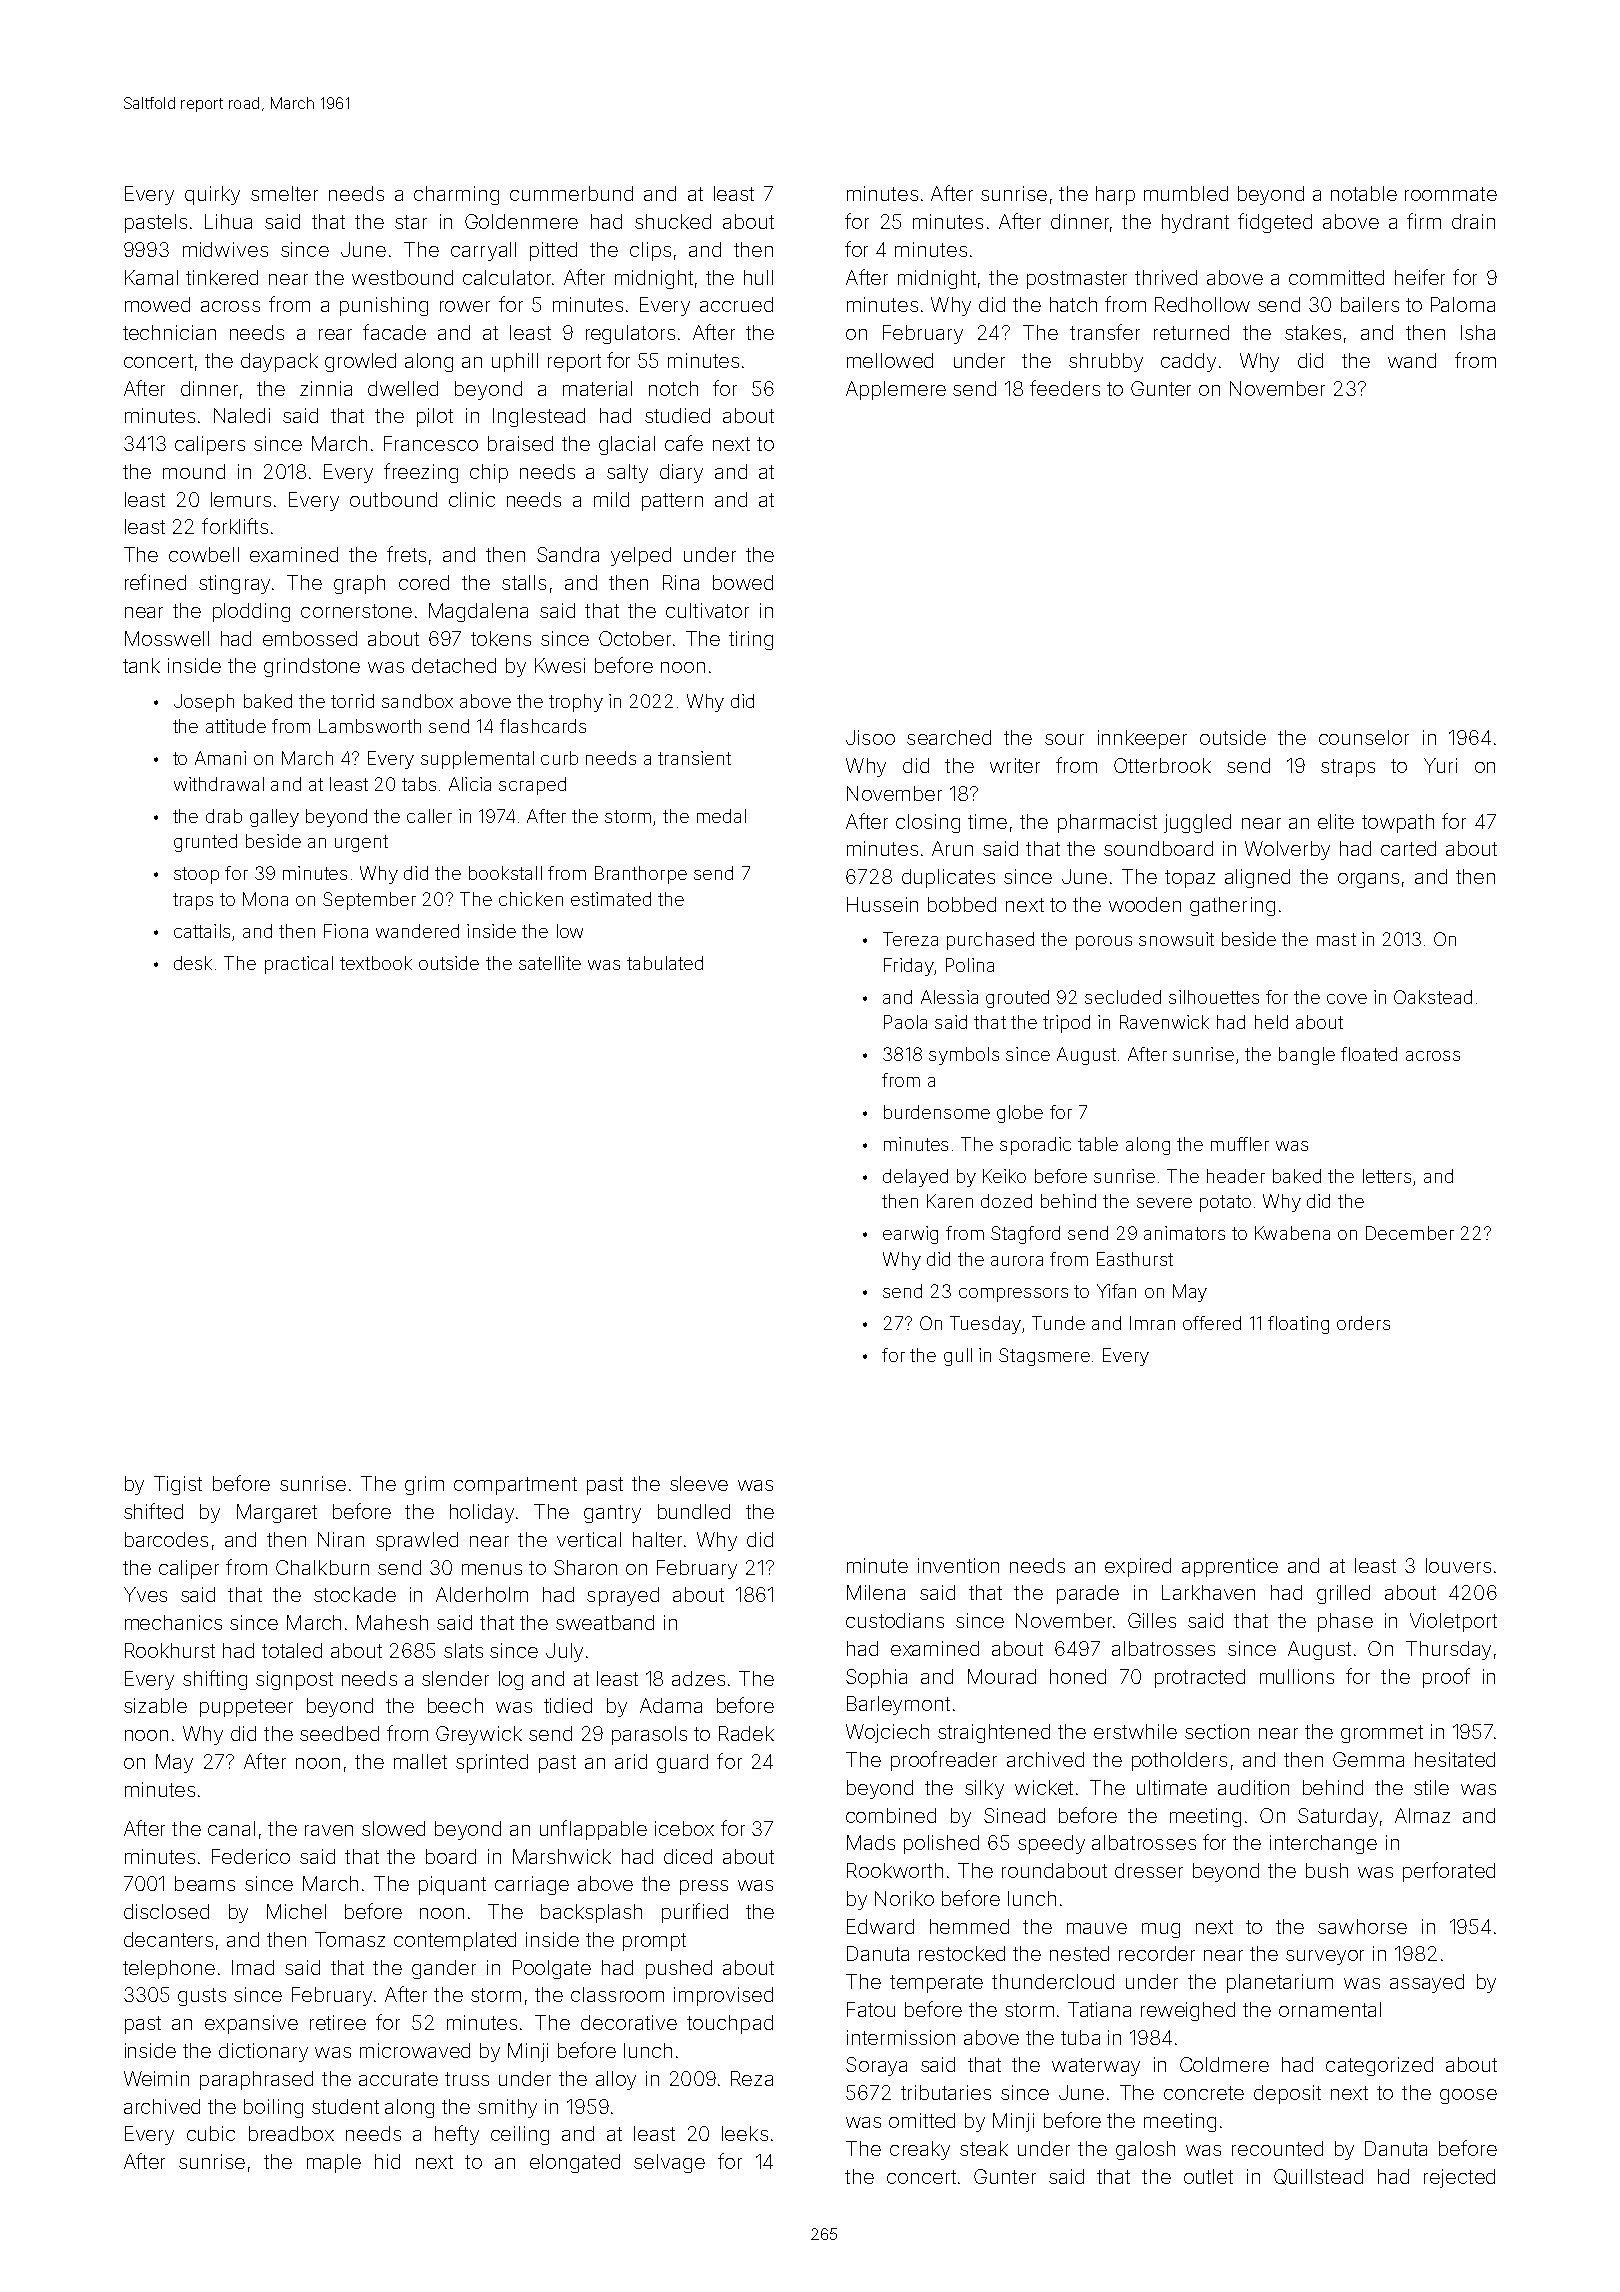  What do you see at coordinates (1451, 194) in the image?
I see `roommate` at bounding box center [1451, 194].
